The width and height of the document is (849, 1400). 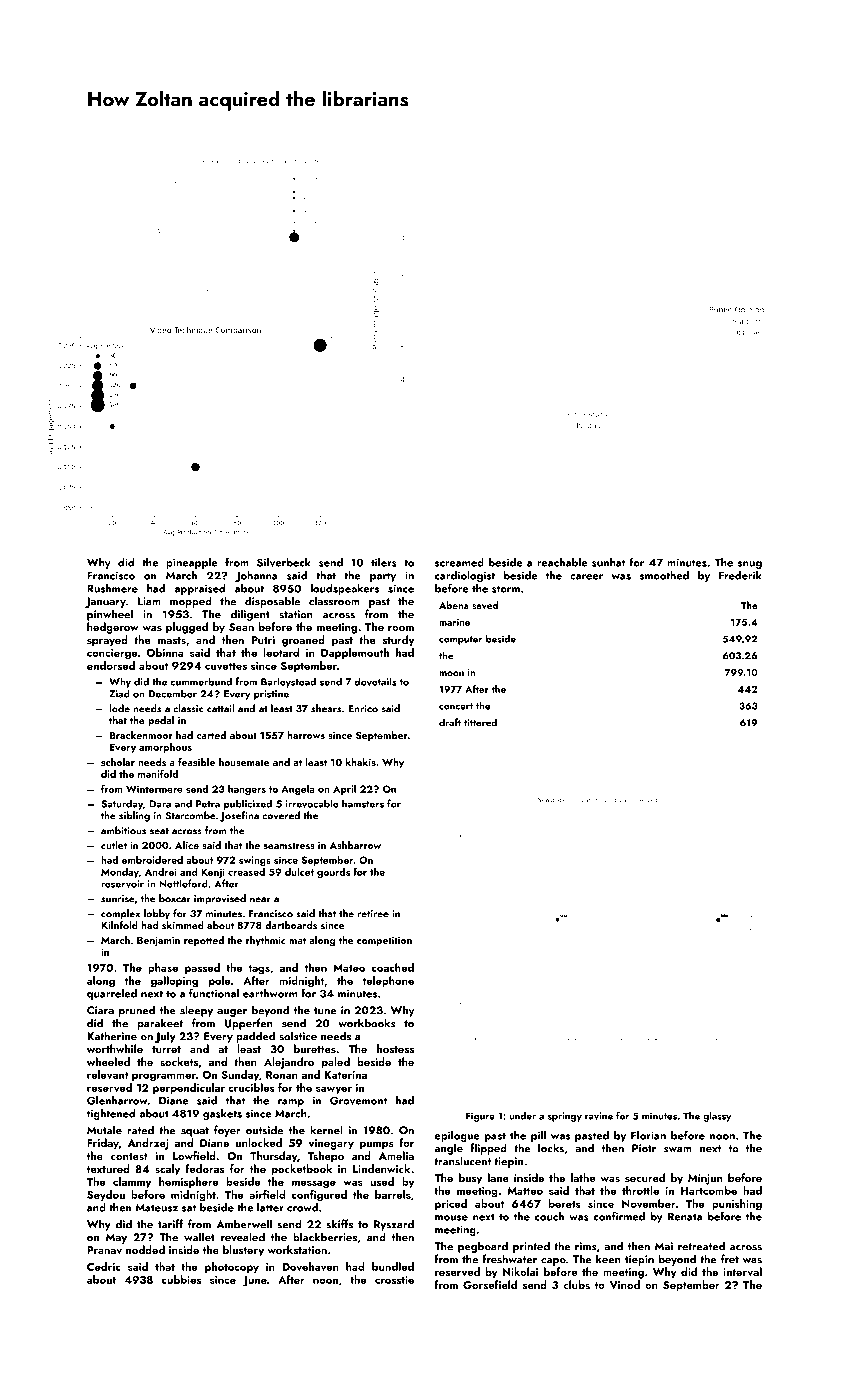 I want to click on swam, so click(x=678, y=1150).
